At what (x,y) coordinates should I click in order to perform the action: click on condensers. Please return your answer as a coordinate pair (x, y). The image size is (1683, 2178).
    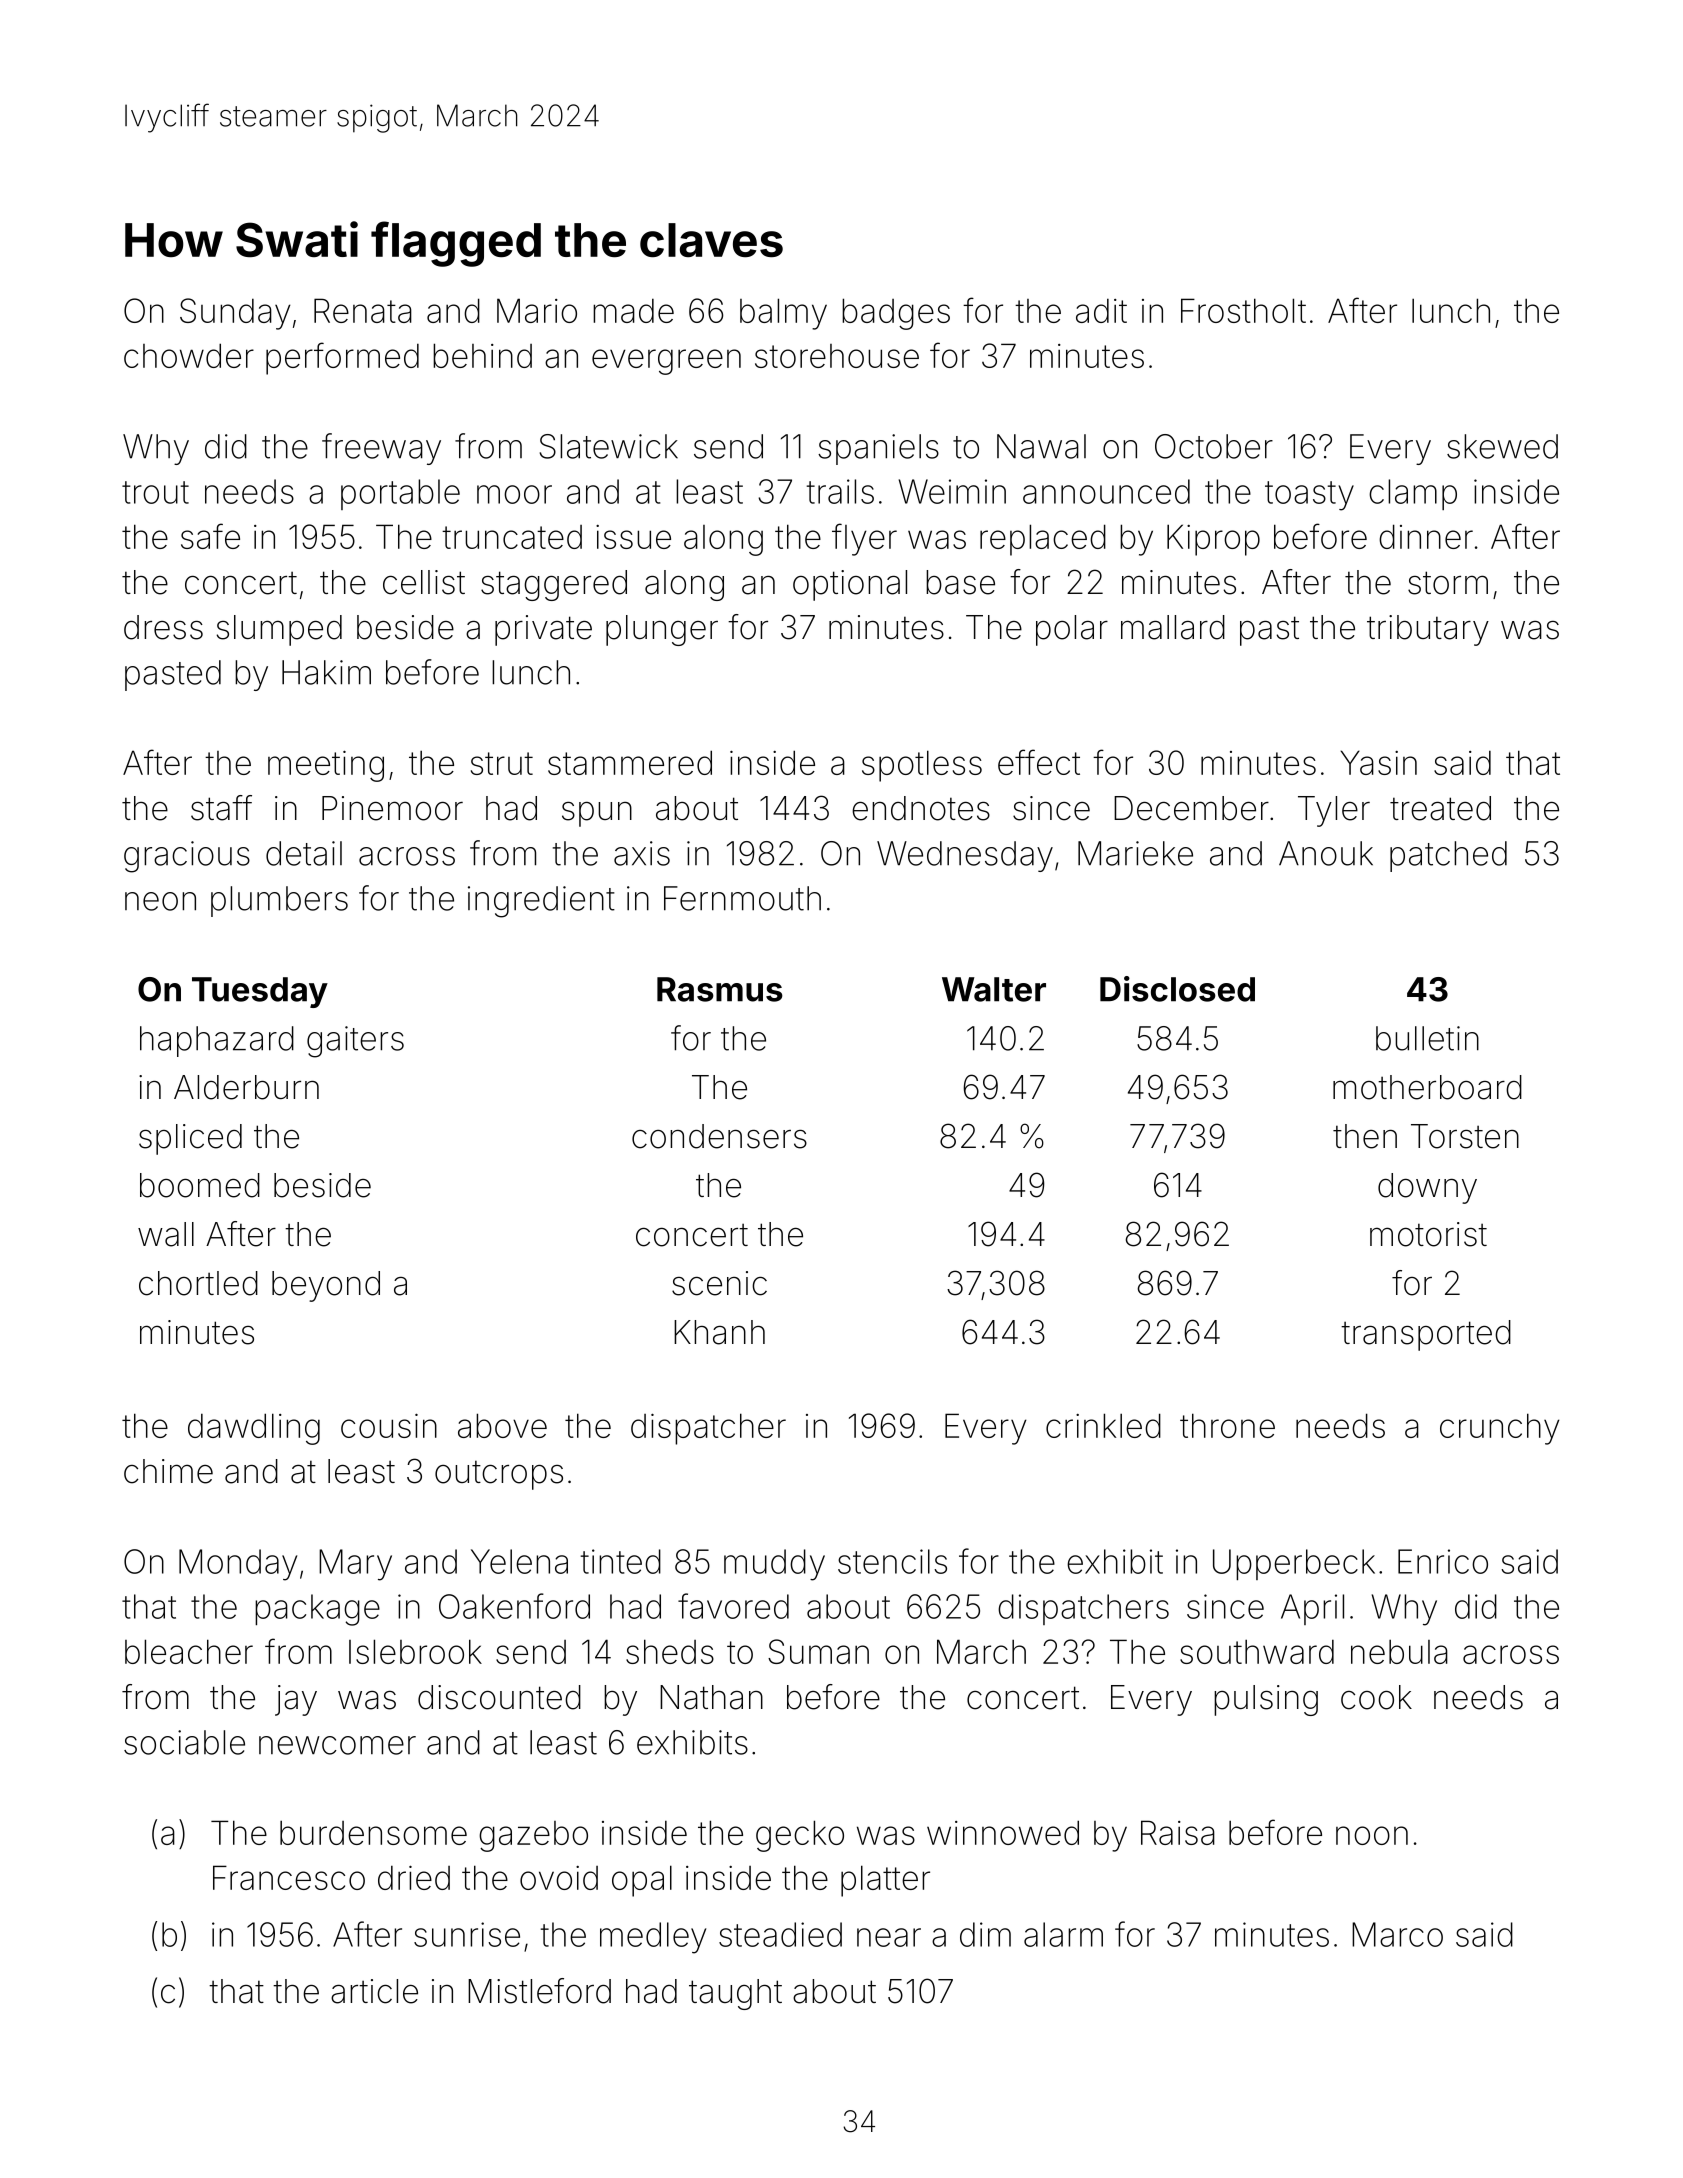
    Looking at the image, I should click on (719, 1136).
